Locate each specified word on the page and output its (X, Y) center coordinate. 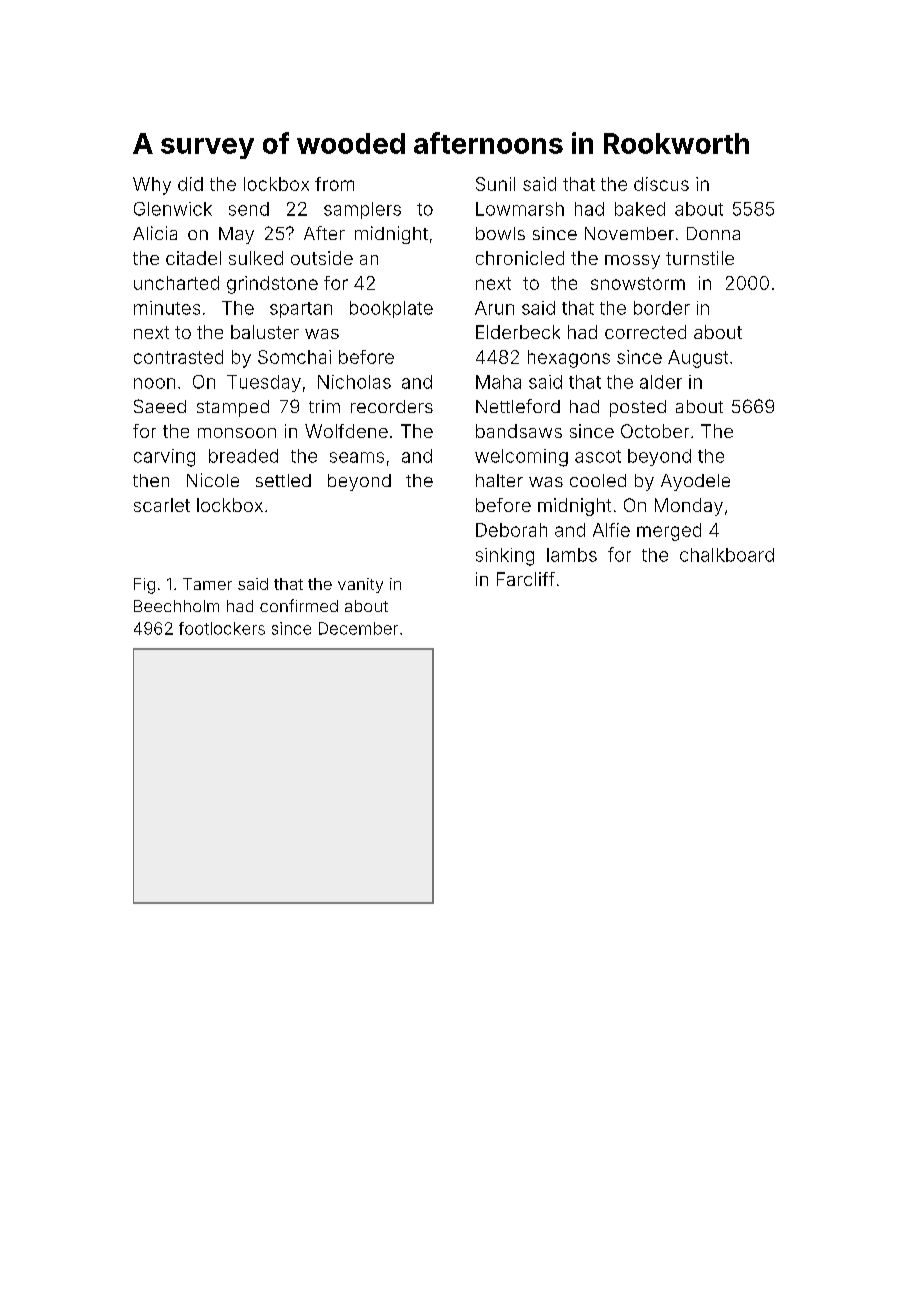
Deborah (511, 530)
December (358, 628)
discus (661, 184)
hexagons (569, 359)
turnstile (700, 258)
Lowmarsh (520, 209)
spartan (301, 310)
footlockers (222, 628)
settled (283, 480)
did (190, 184)
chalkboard (727, 555)
